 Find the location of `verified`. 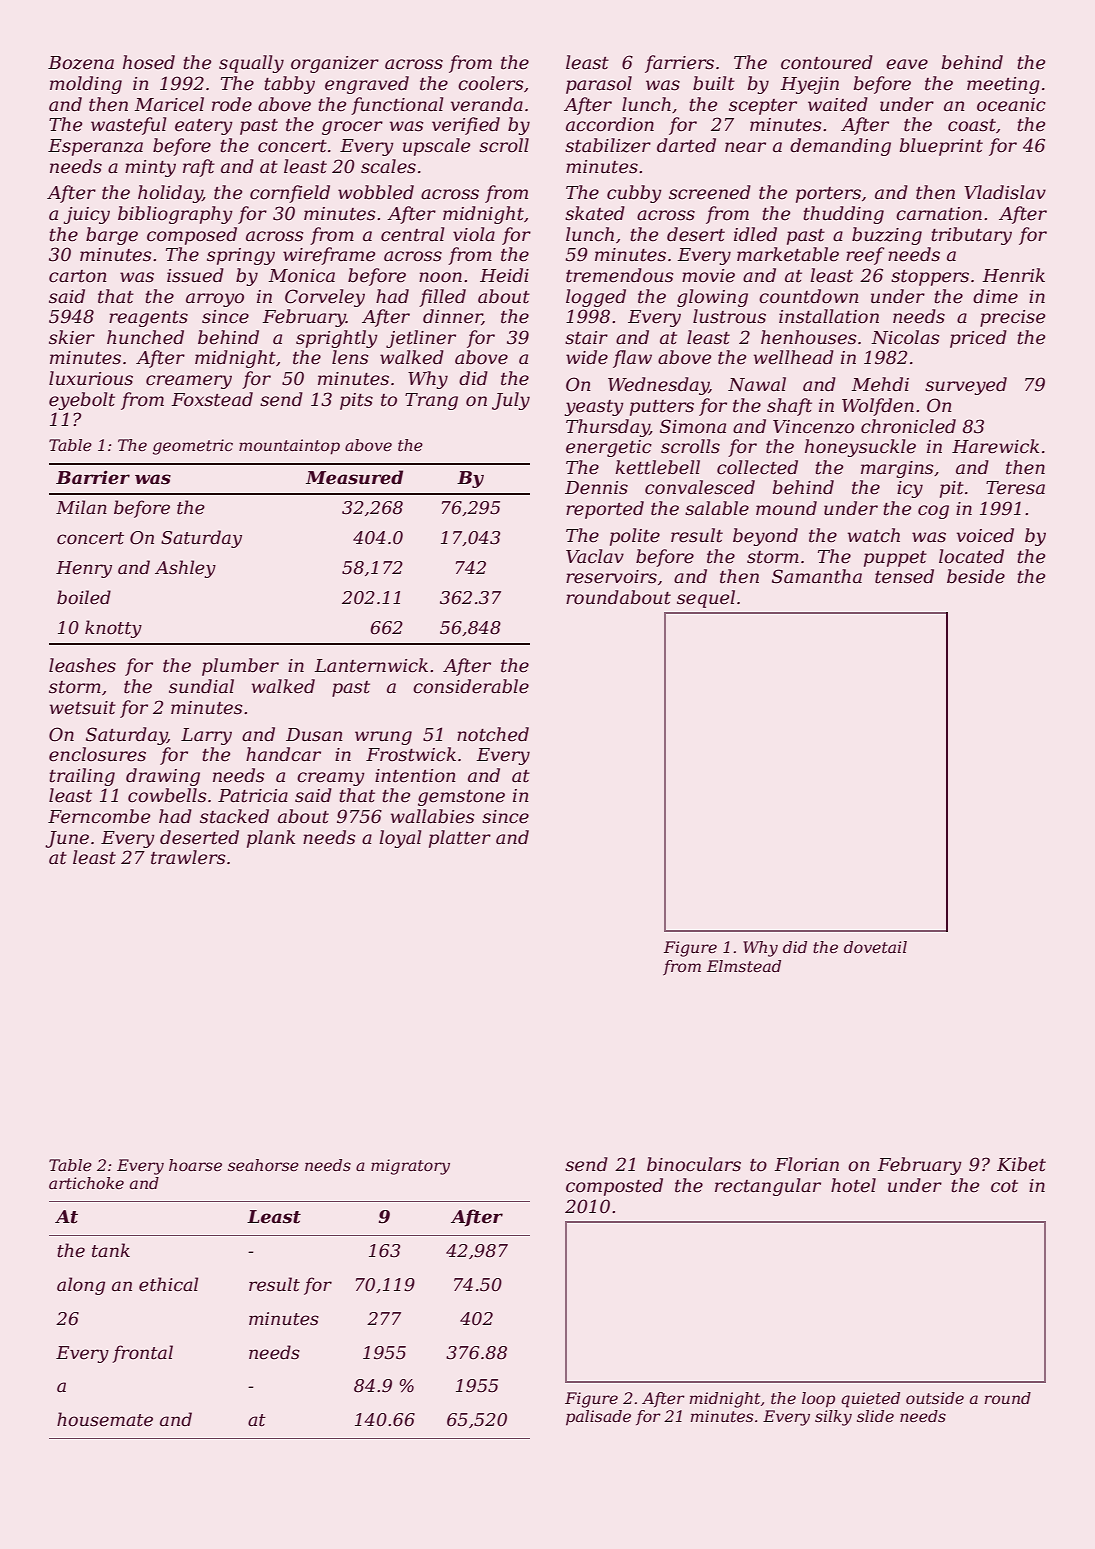

verified is located at coordinates (466, 126).
